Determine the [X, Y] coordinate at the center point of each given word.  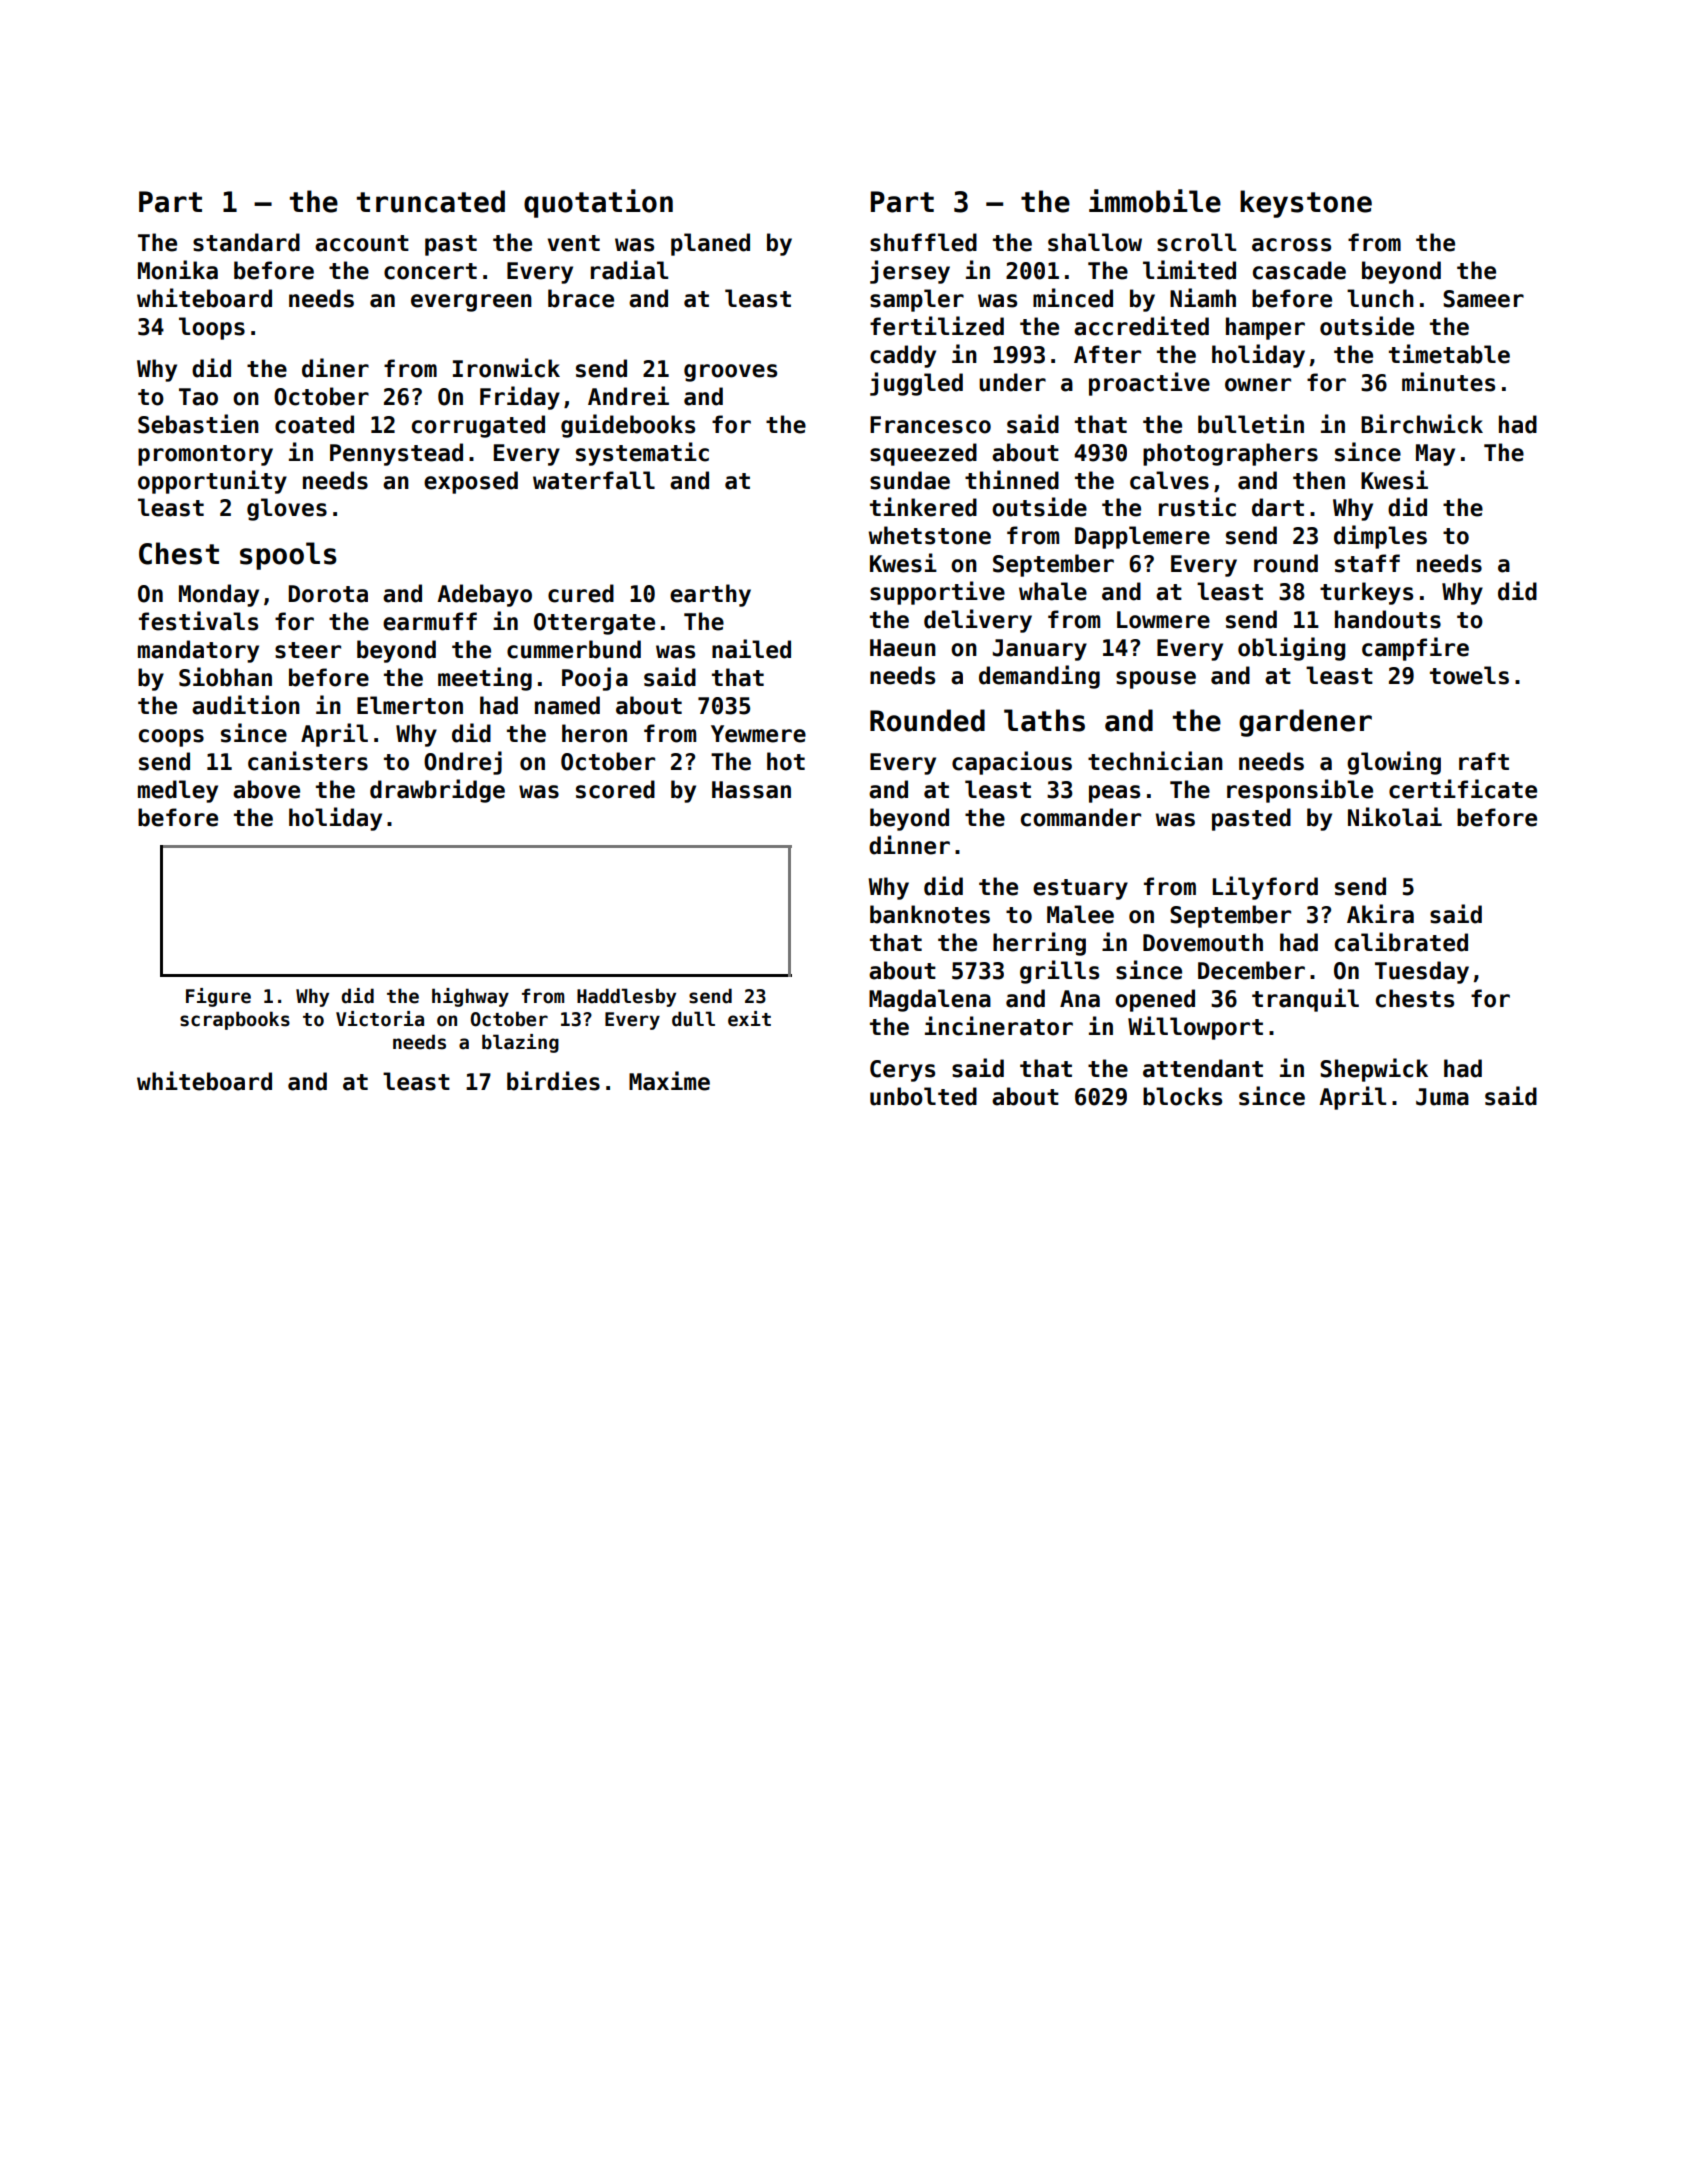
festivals [198, 621]
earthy [710, 595]
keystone [1306, 204]
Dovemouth [1203, 942]
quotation [598, 203]
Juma [1442, 1097]
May [1435, 455]
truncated [431, 201]
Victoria [380, 1019]
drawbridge [437, 791]
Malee [1080, 914]
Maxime [669, 1081]
